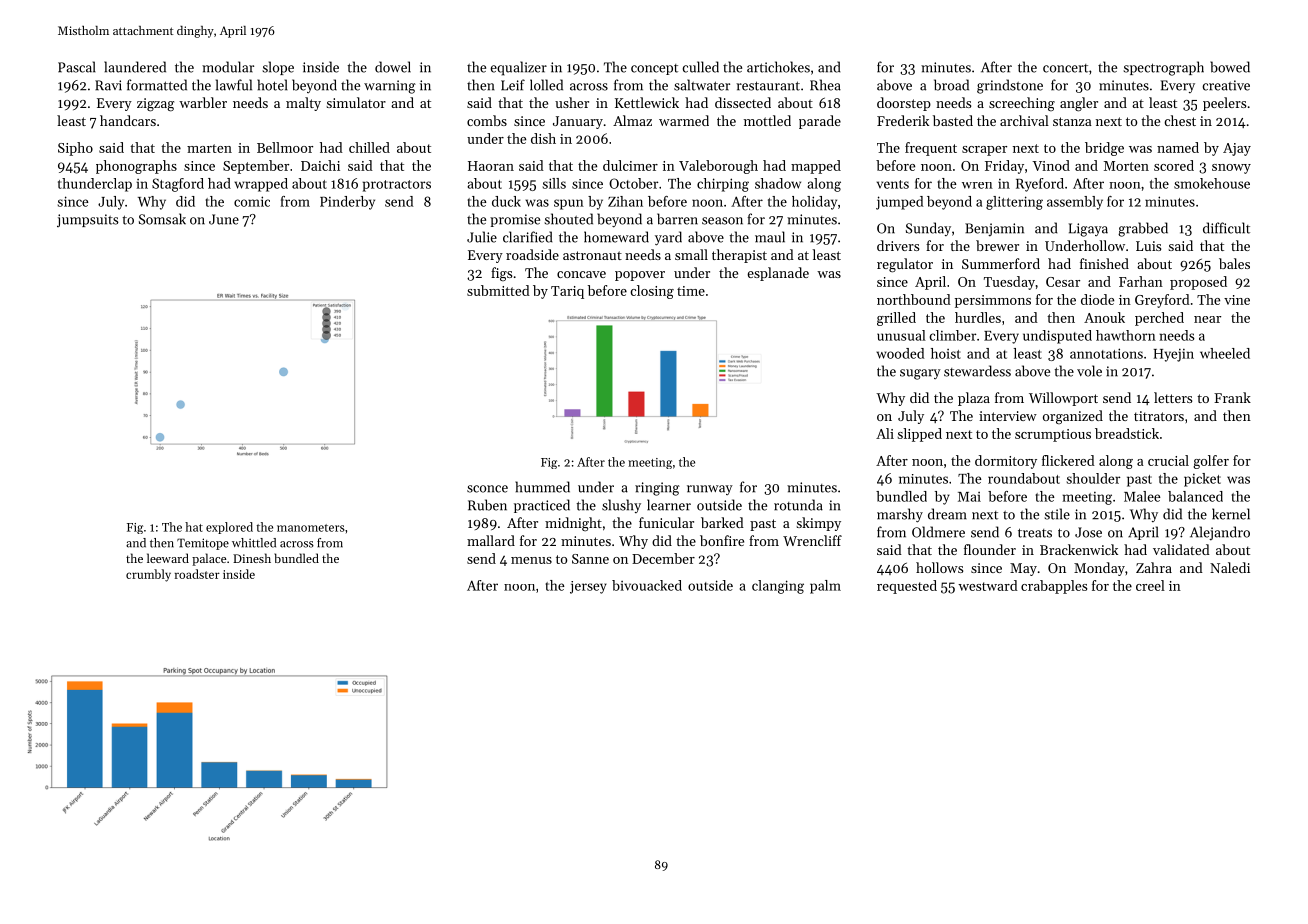 The height and width of the document is (924, 1308). Describe the element at coordinates (722, 540) in the document. I see `bonfire` at that location.
